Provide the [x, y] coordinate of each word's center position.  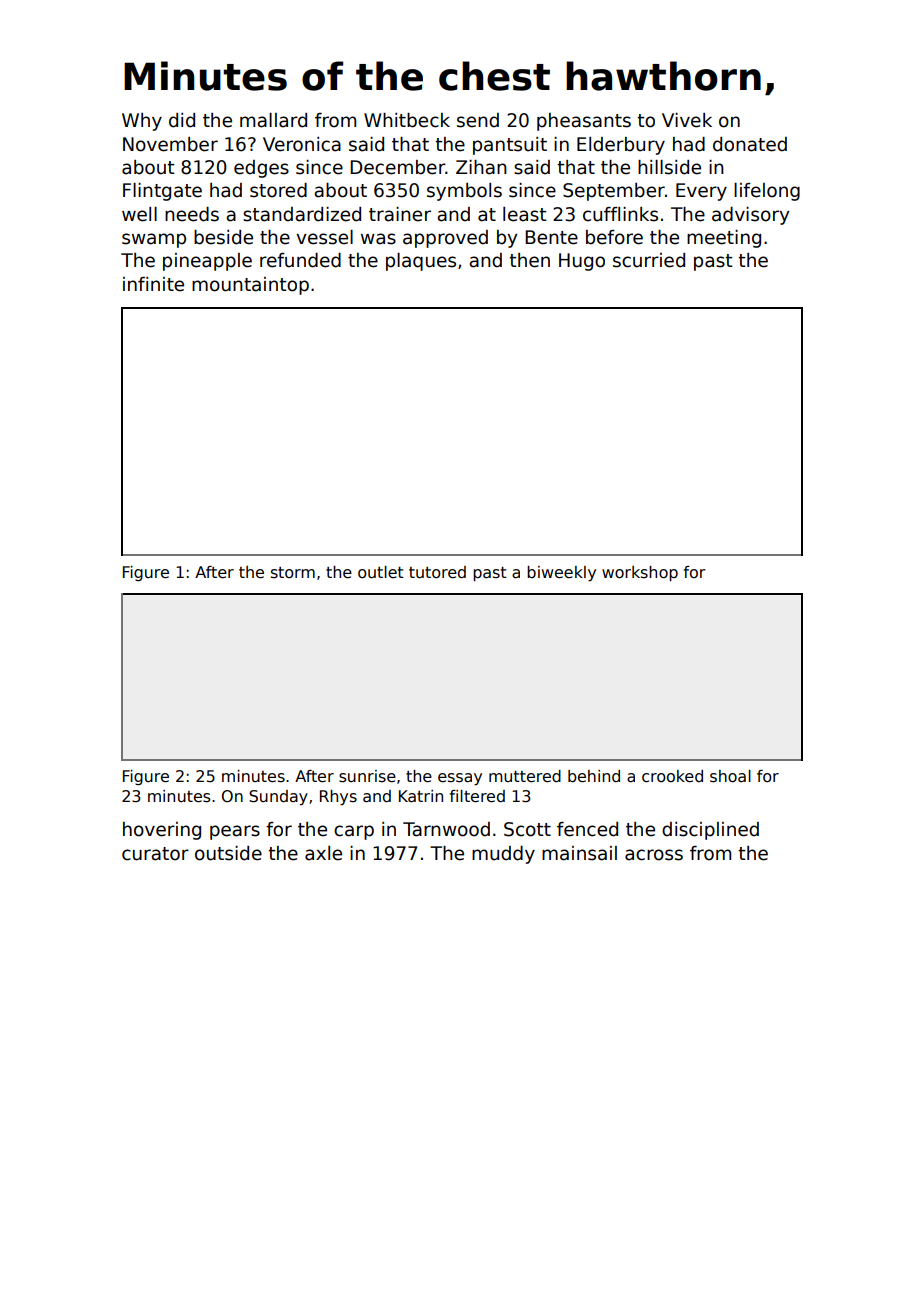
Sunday [278, 797]
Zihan [481, 167]
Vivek [687, 120]
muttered [525, 776]
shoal [730, 776]
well [139, 214]
